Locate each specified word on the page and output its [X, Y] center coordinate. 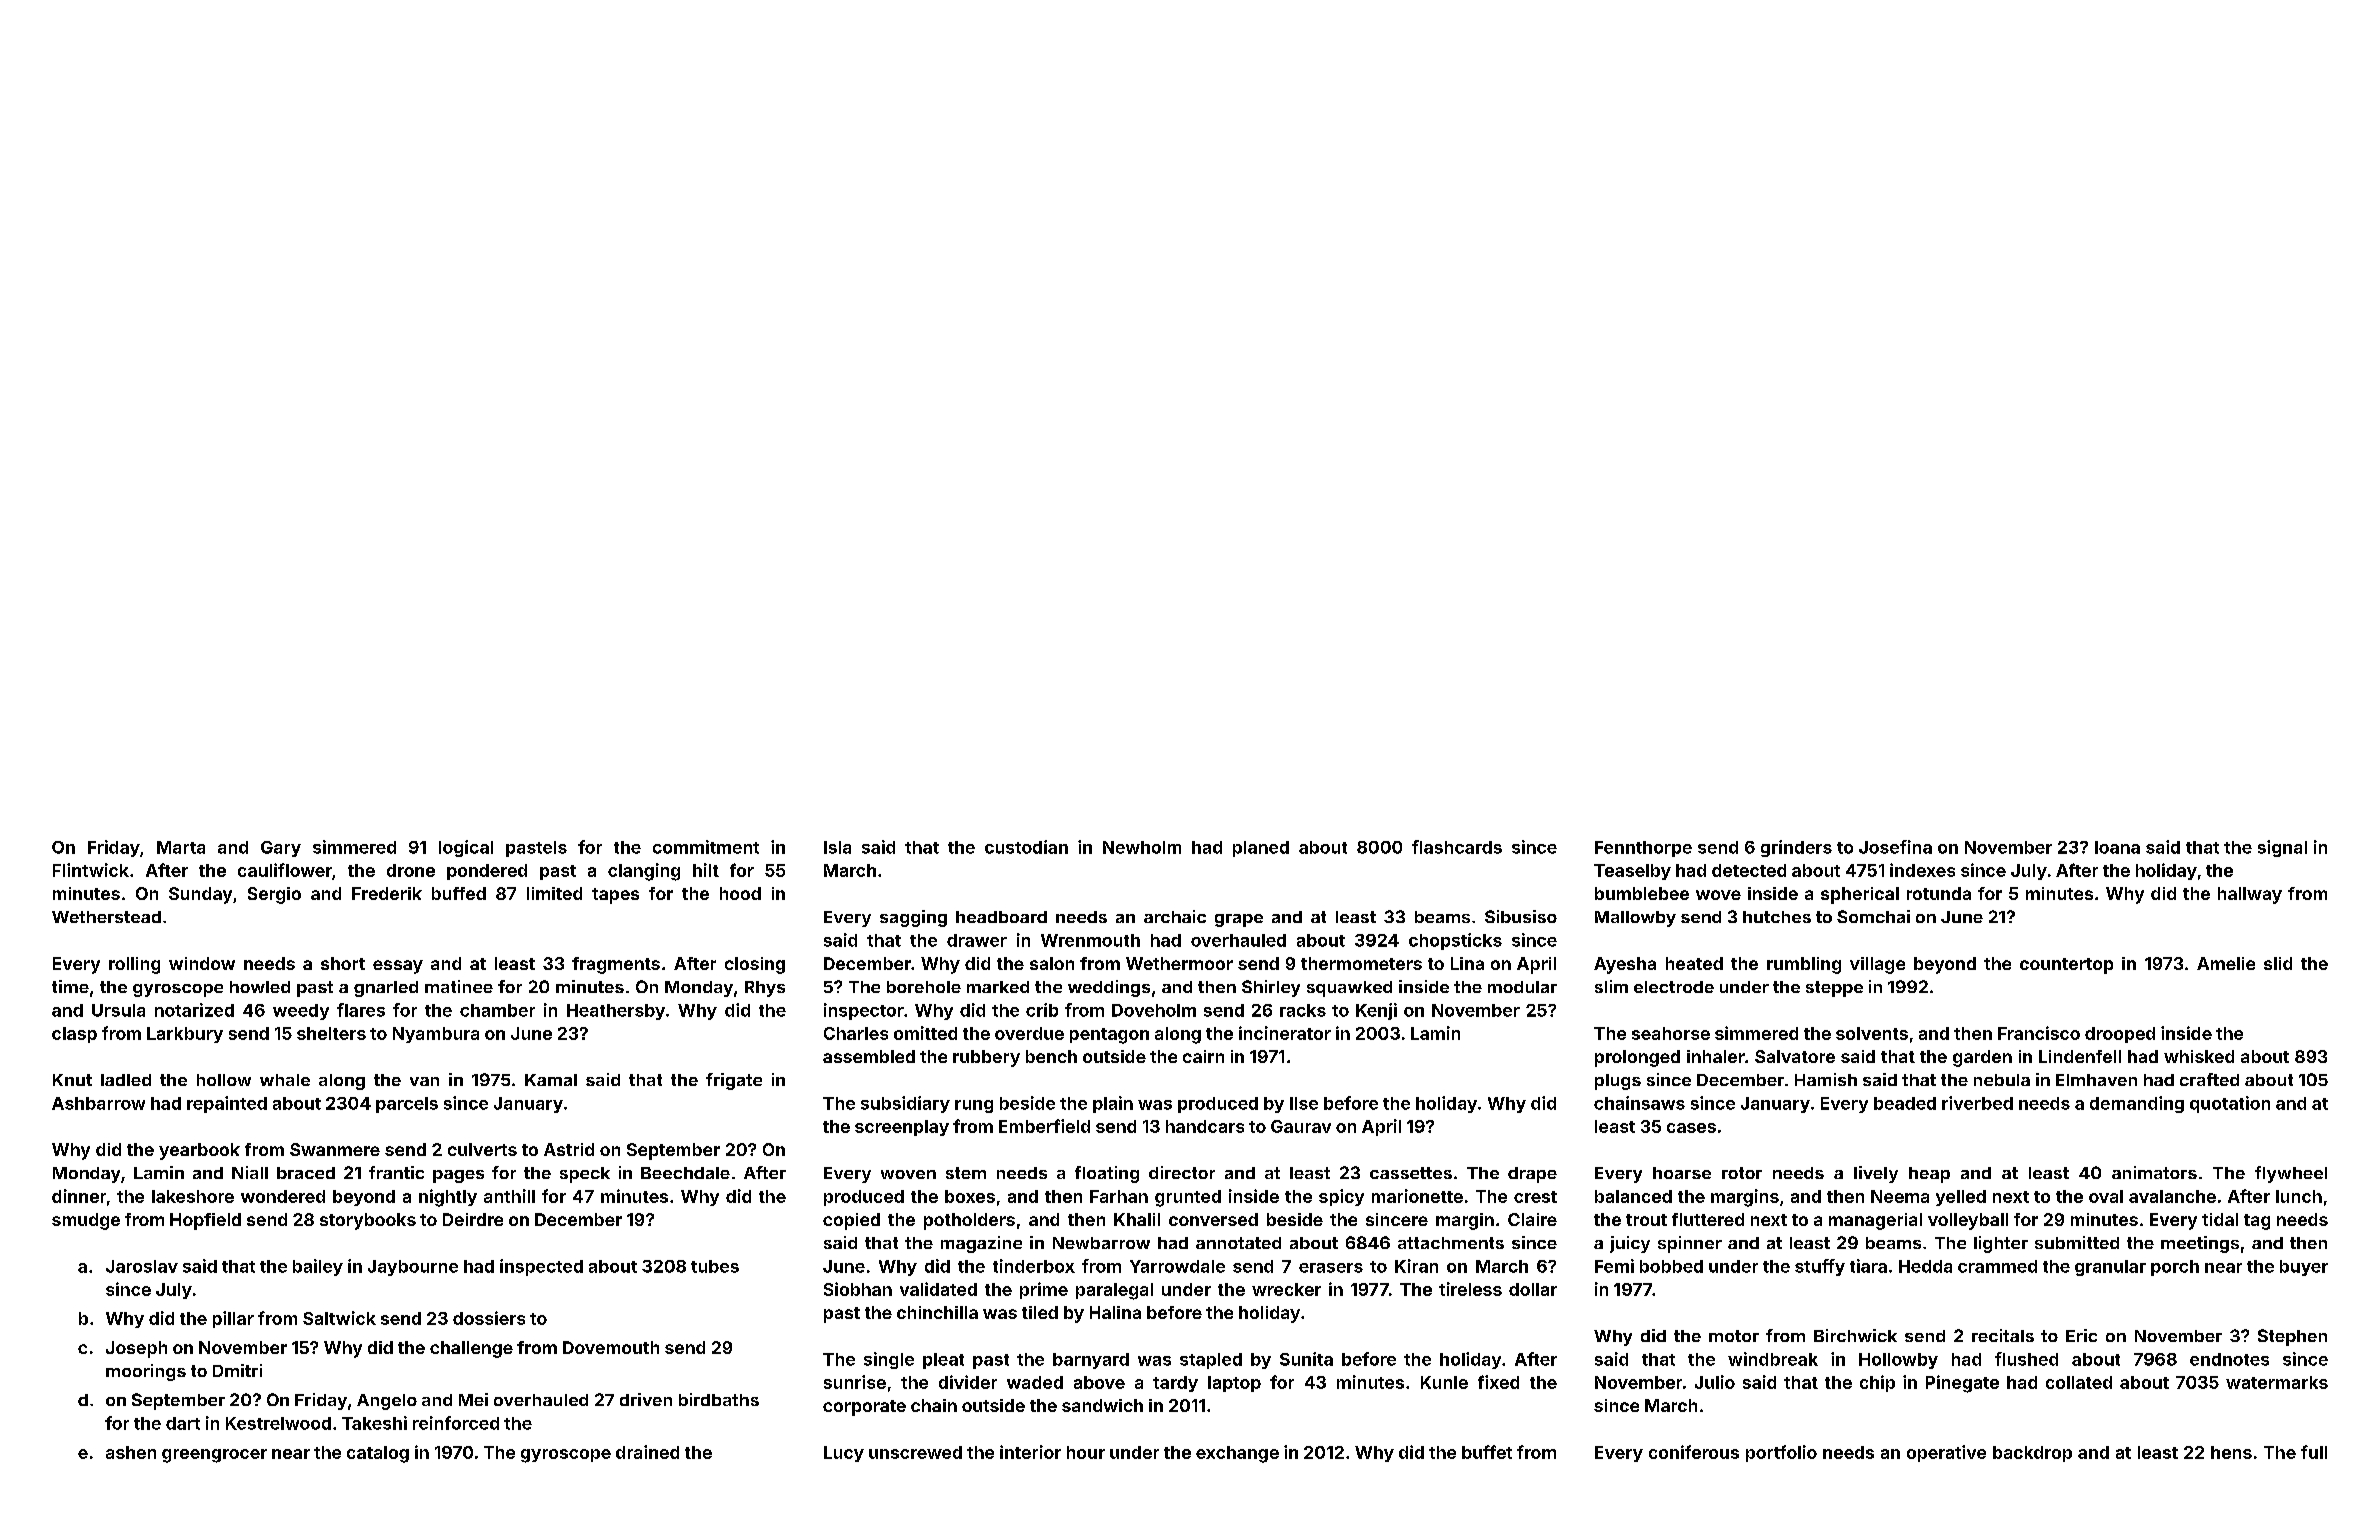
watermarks [2277, 1382]
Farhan [1119, 1196]
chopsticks [1455, 941]
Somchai [1873, 916]
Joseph [136, 1349]
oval [2106, 1196]
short [343, 963]
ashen [131, 1452]
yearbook [199, 1151]
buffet [1487, 1452]
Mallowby [1635, 919]
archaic [1175, 916]
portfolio [1781, 1453]
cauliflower [285, 870]
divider [968, 1382]
